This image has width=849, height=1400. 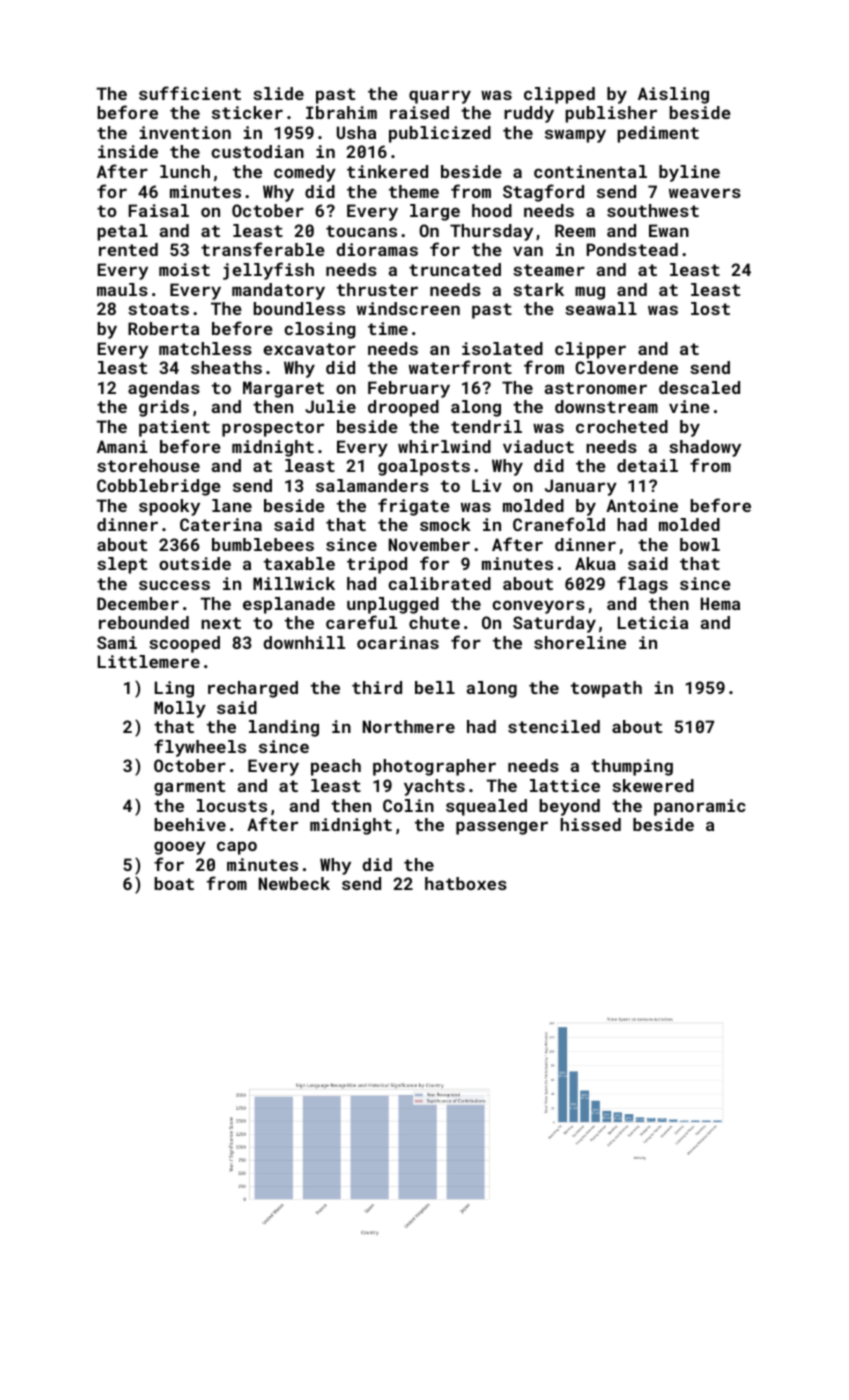 What do you see at coordinates (232, 805) in the image?
I see `locusts` at bounding box center [232, 805].
